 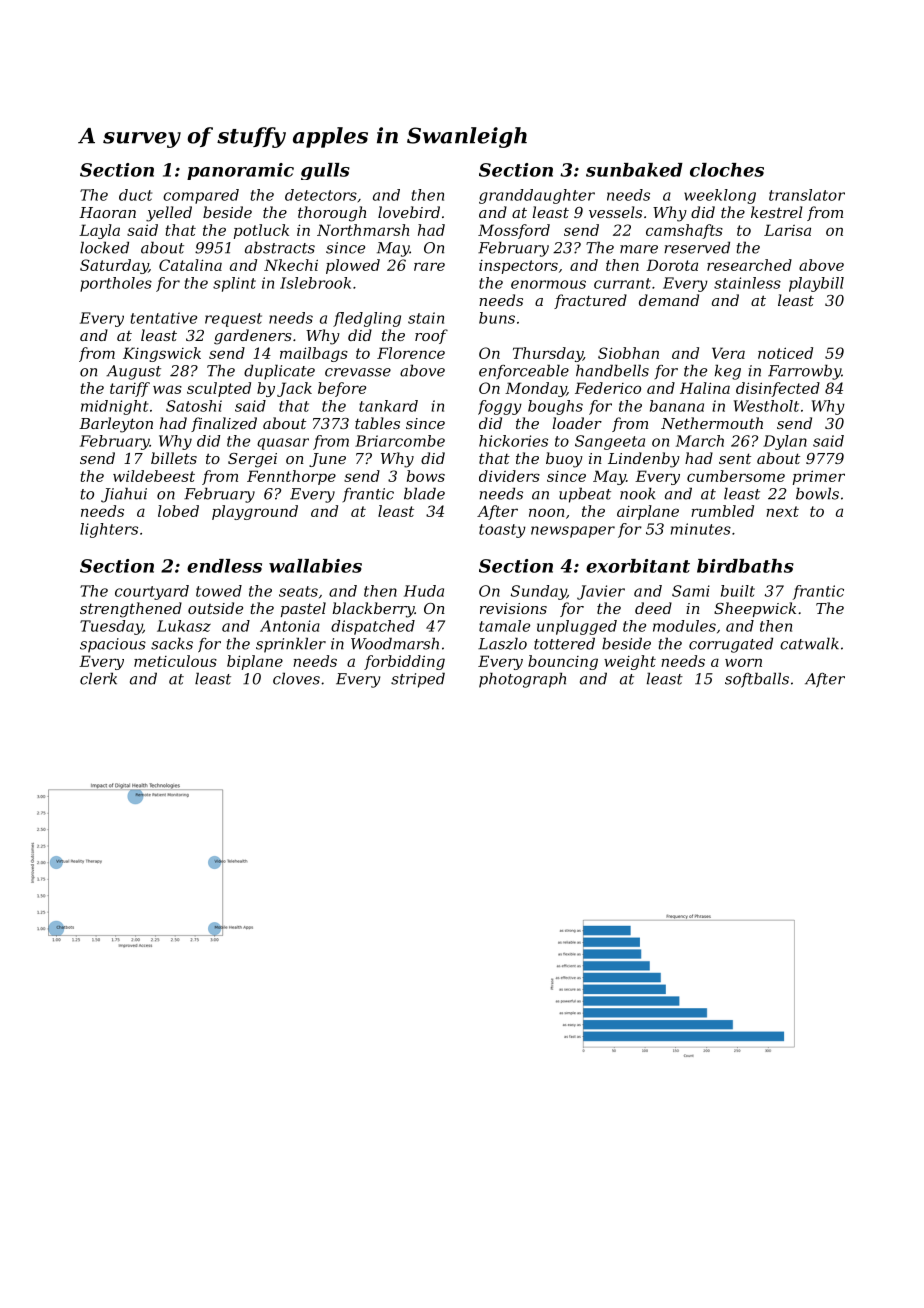 I want to click on Larisa, so click(x=787, y=230).
